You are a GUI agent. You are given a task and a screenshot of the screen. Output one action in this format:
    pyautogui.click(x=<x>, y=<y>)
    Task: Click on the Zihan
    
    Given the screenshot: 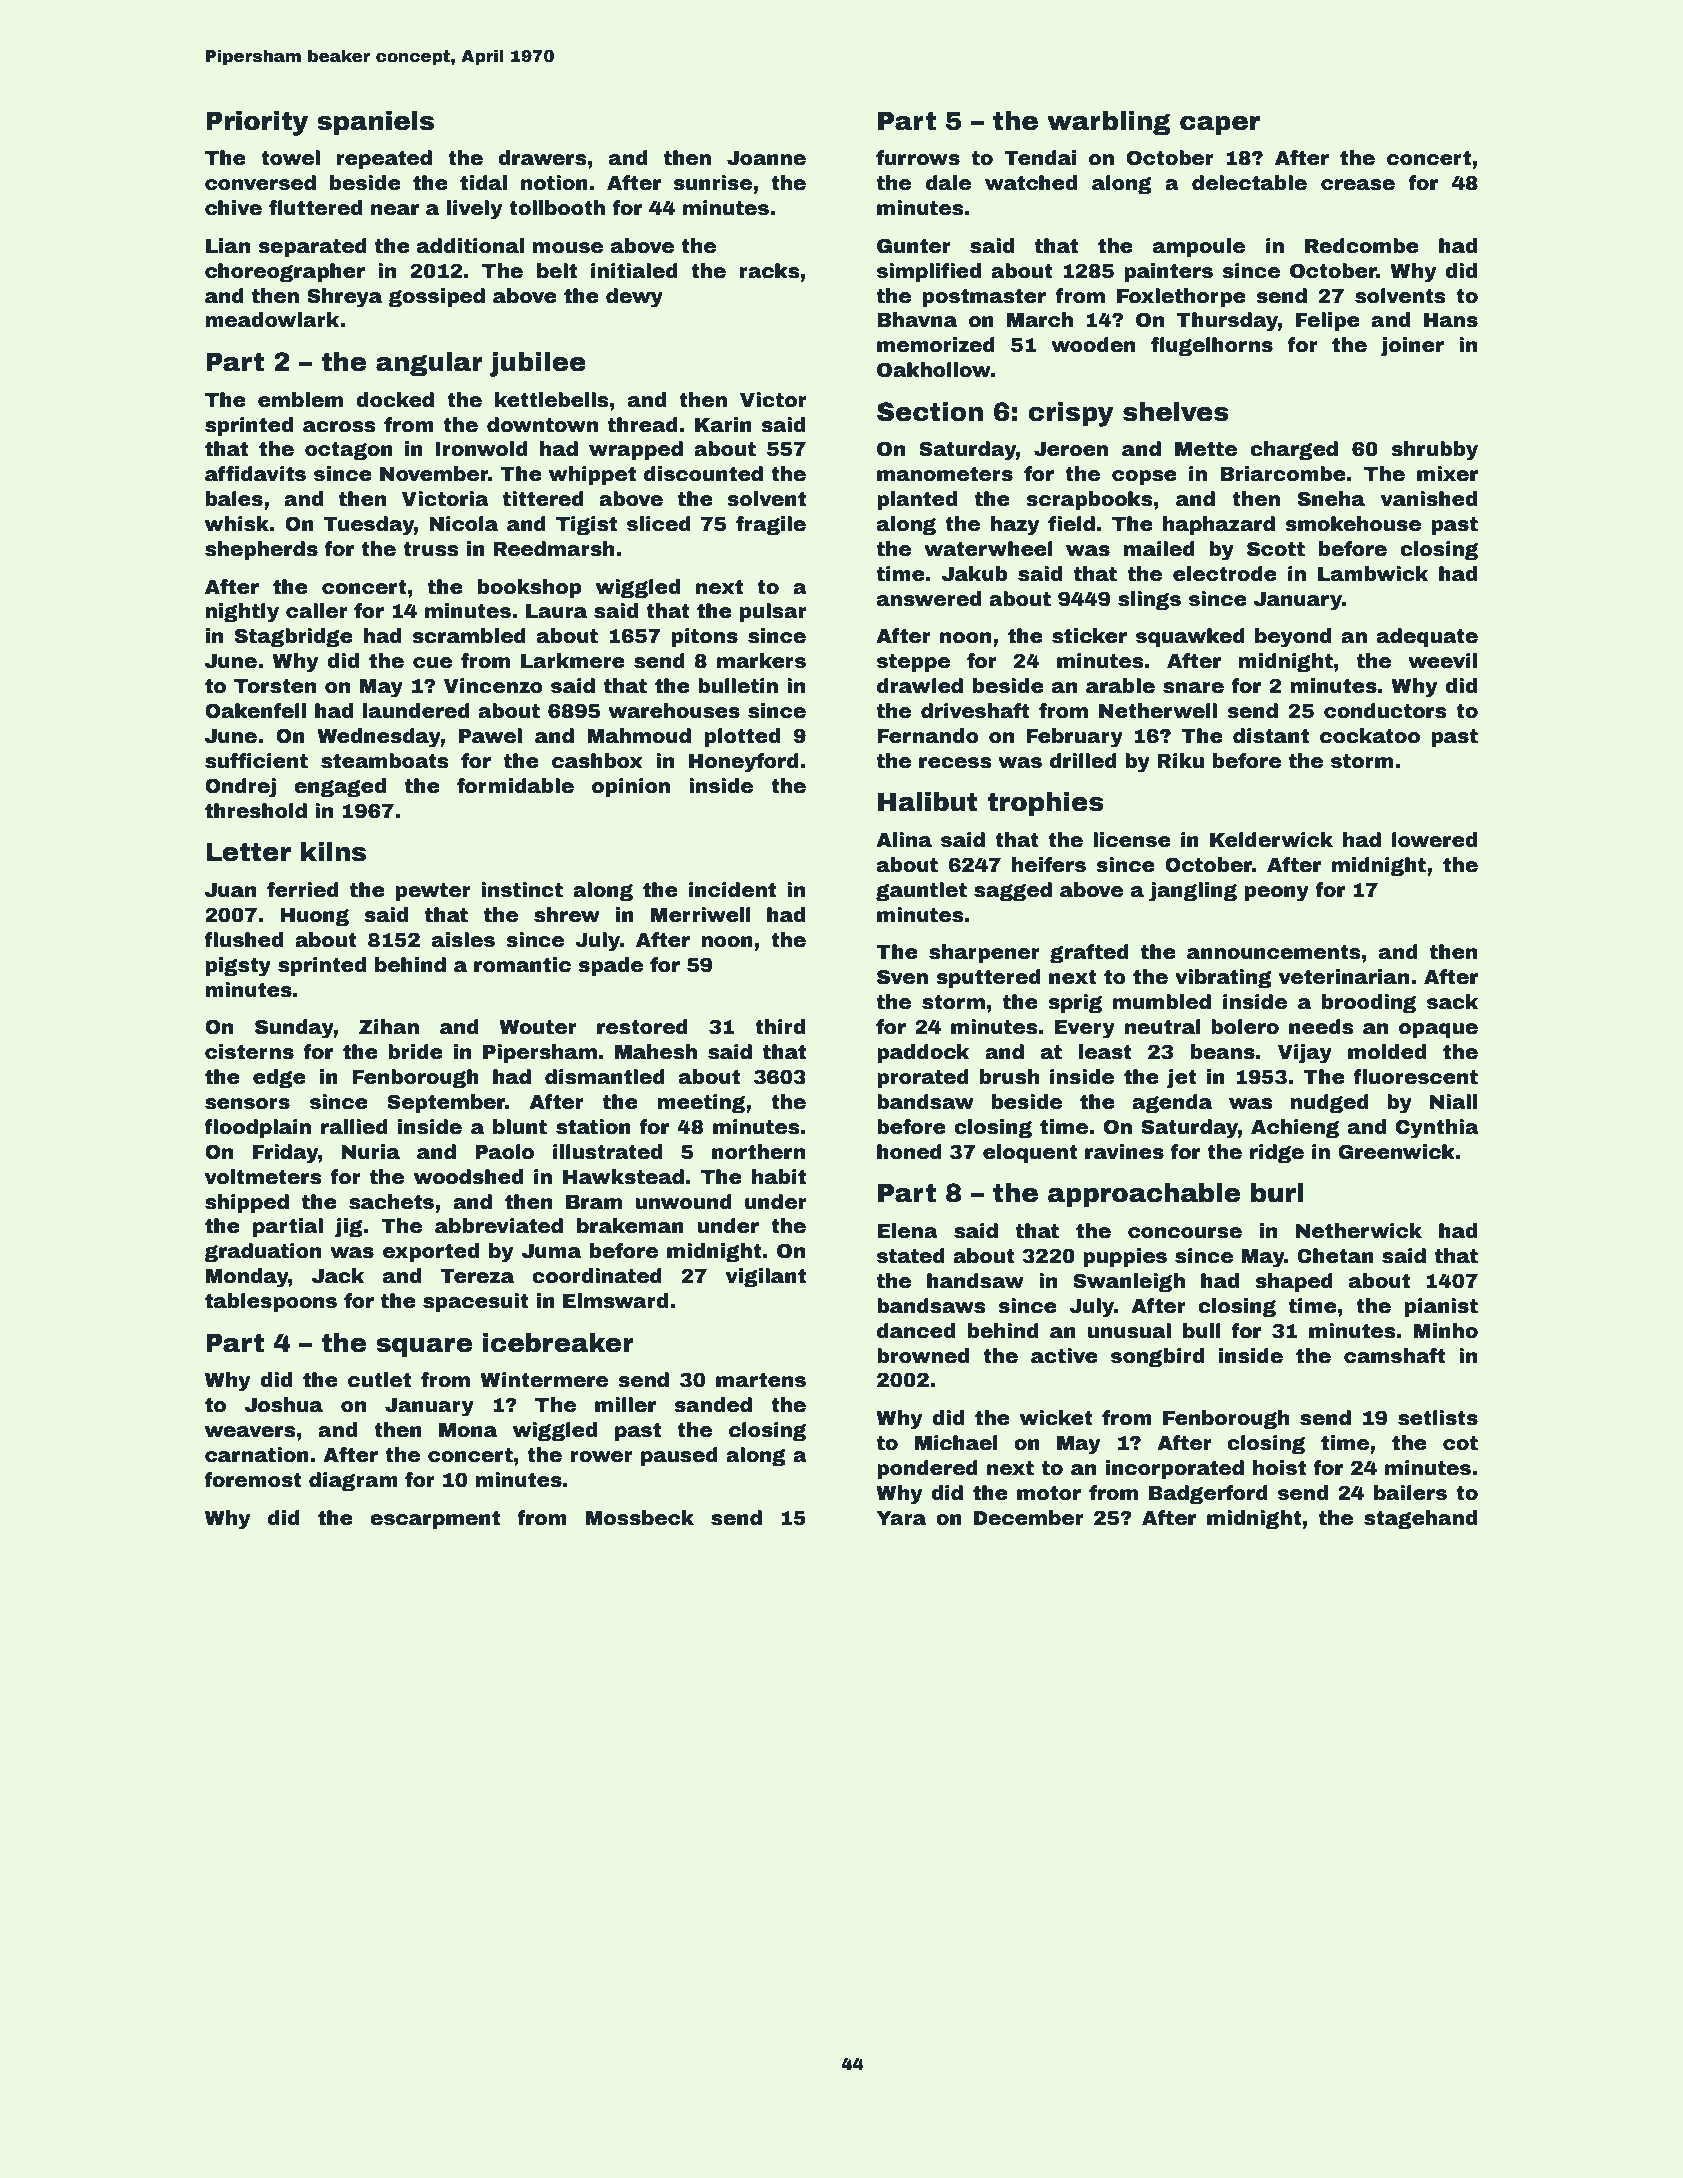 What is the action you would take?
    pyautogui.click(x=389, y=1027)
